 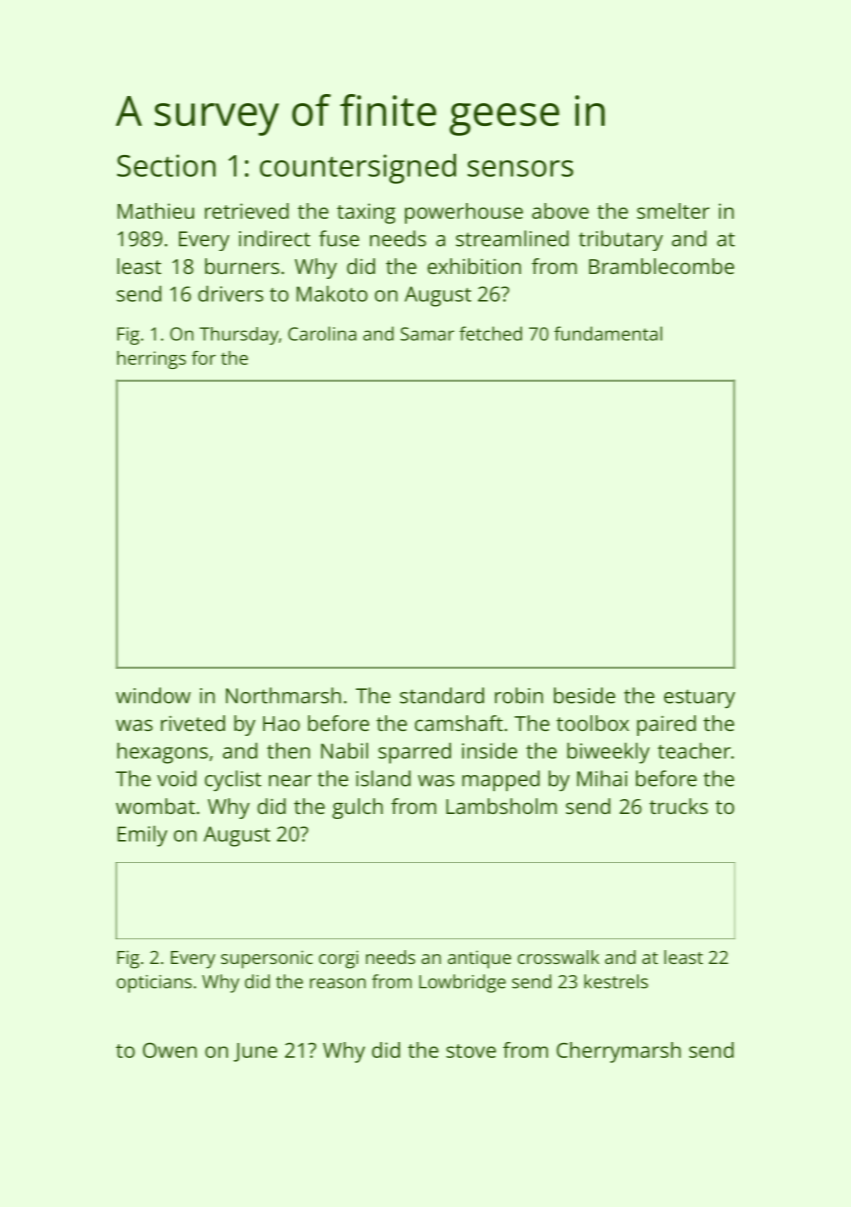 What do you see at coordinates (153, 695) in the screenshot?
I see `window` at bounding box center [153, 695].
